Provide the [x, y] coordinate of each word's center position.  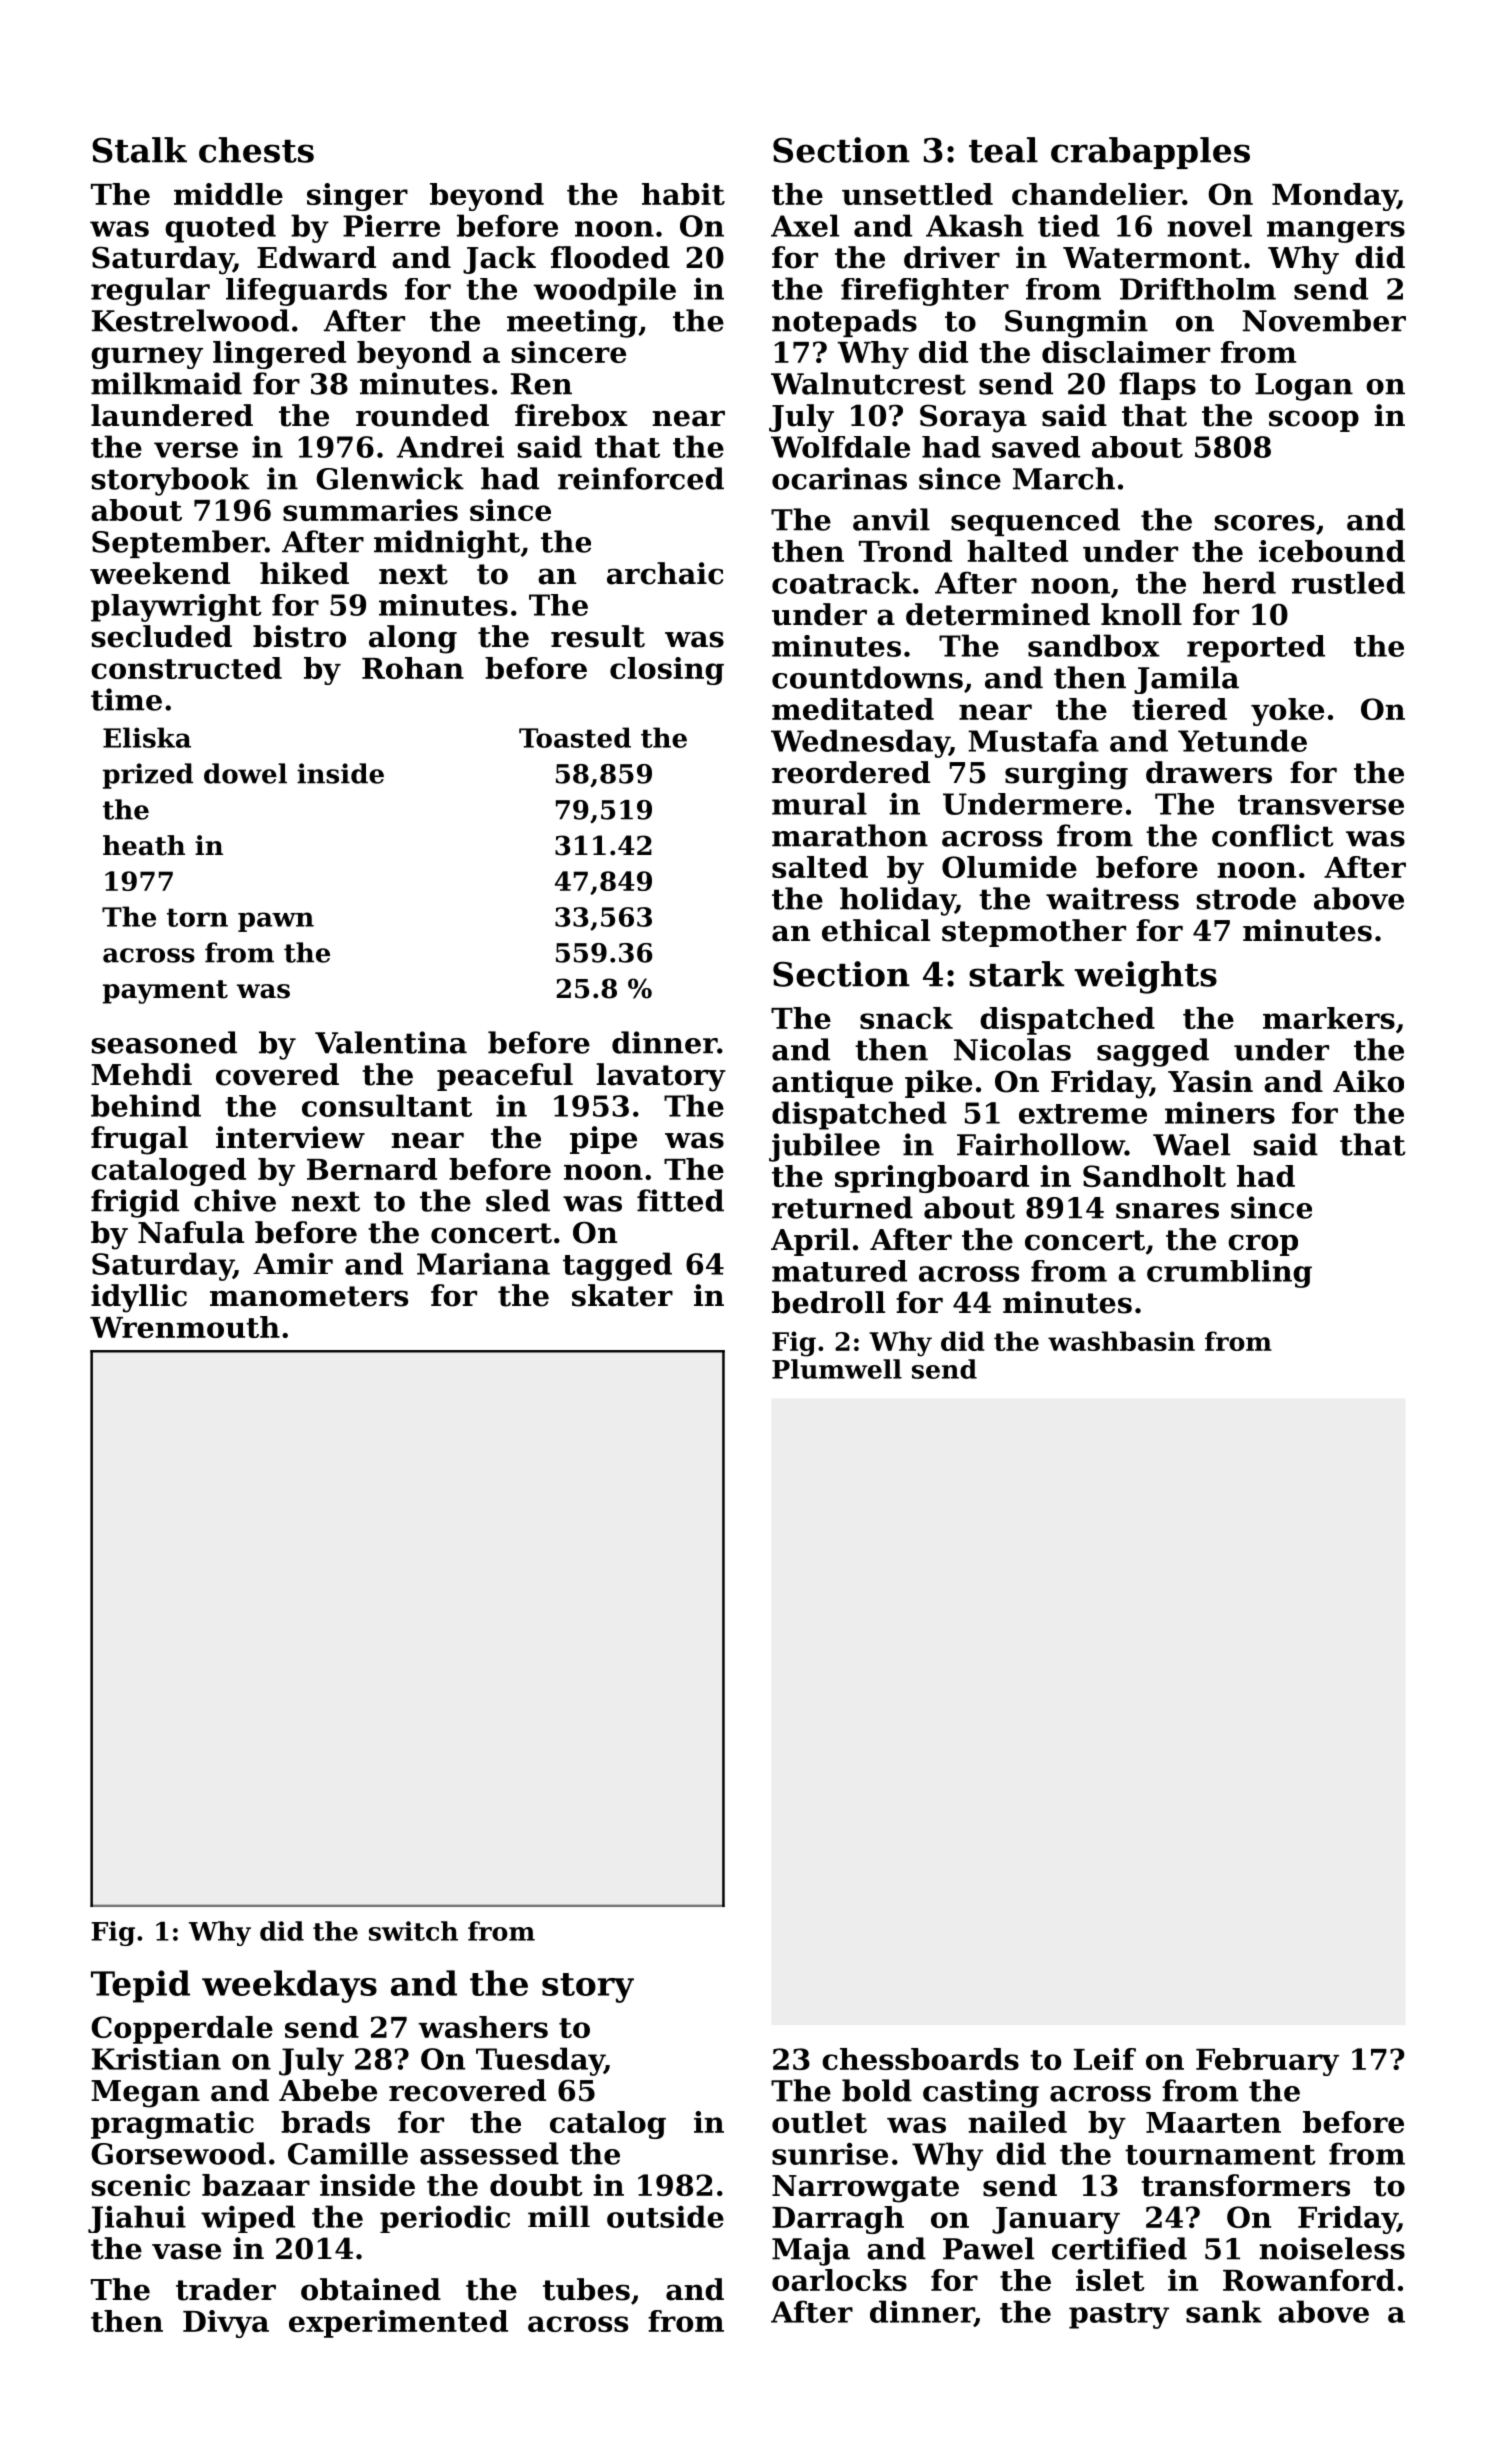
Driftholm [1198, 289]
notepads [844, 323]
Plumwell [837, 1369]
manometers [309, 1296]
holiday [897, 901]
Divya [226, 2324]
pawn [276, 922]
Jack [499, 260]
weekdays [289, 1986]
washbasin [1121, 1341]
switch [413, 1931]
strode [1246, 898]
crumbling [1229, 1274]
